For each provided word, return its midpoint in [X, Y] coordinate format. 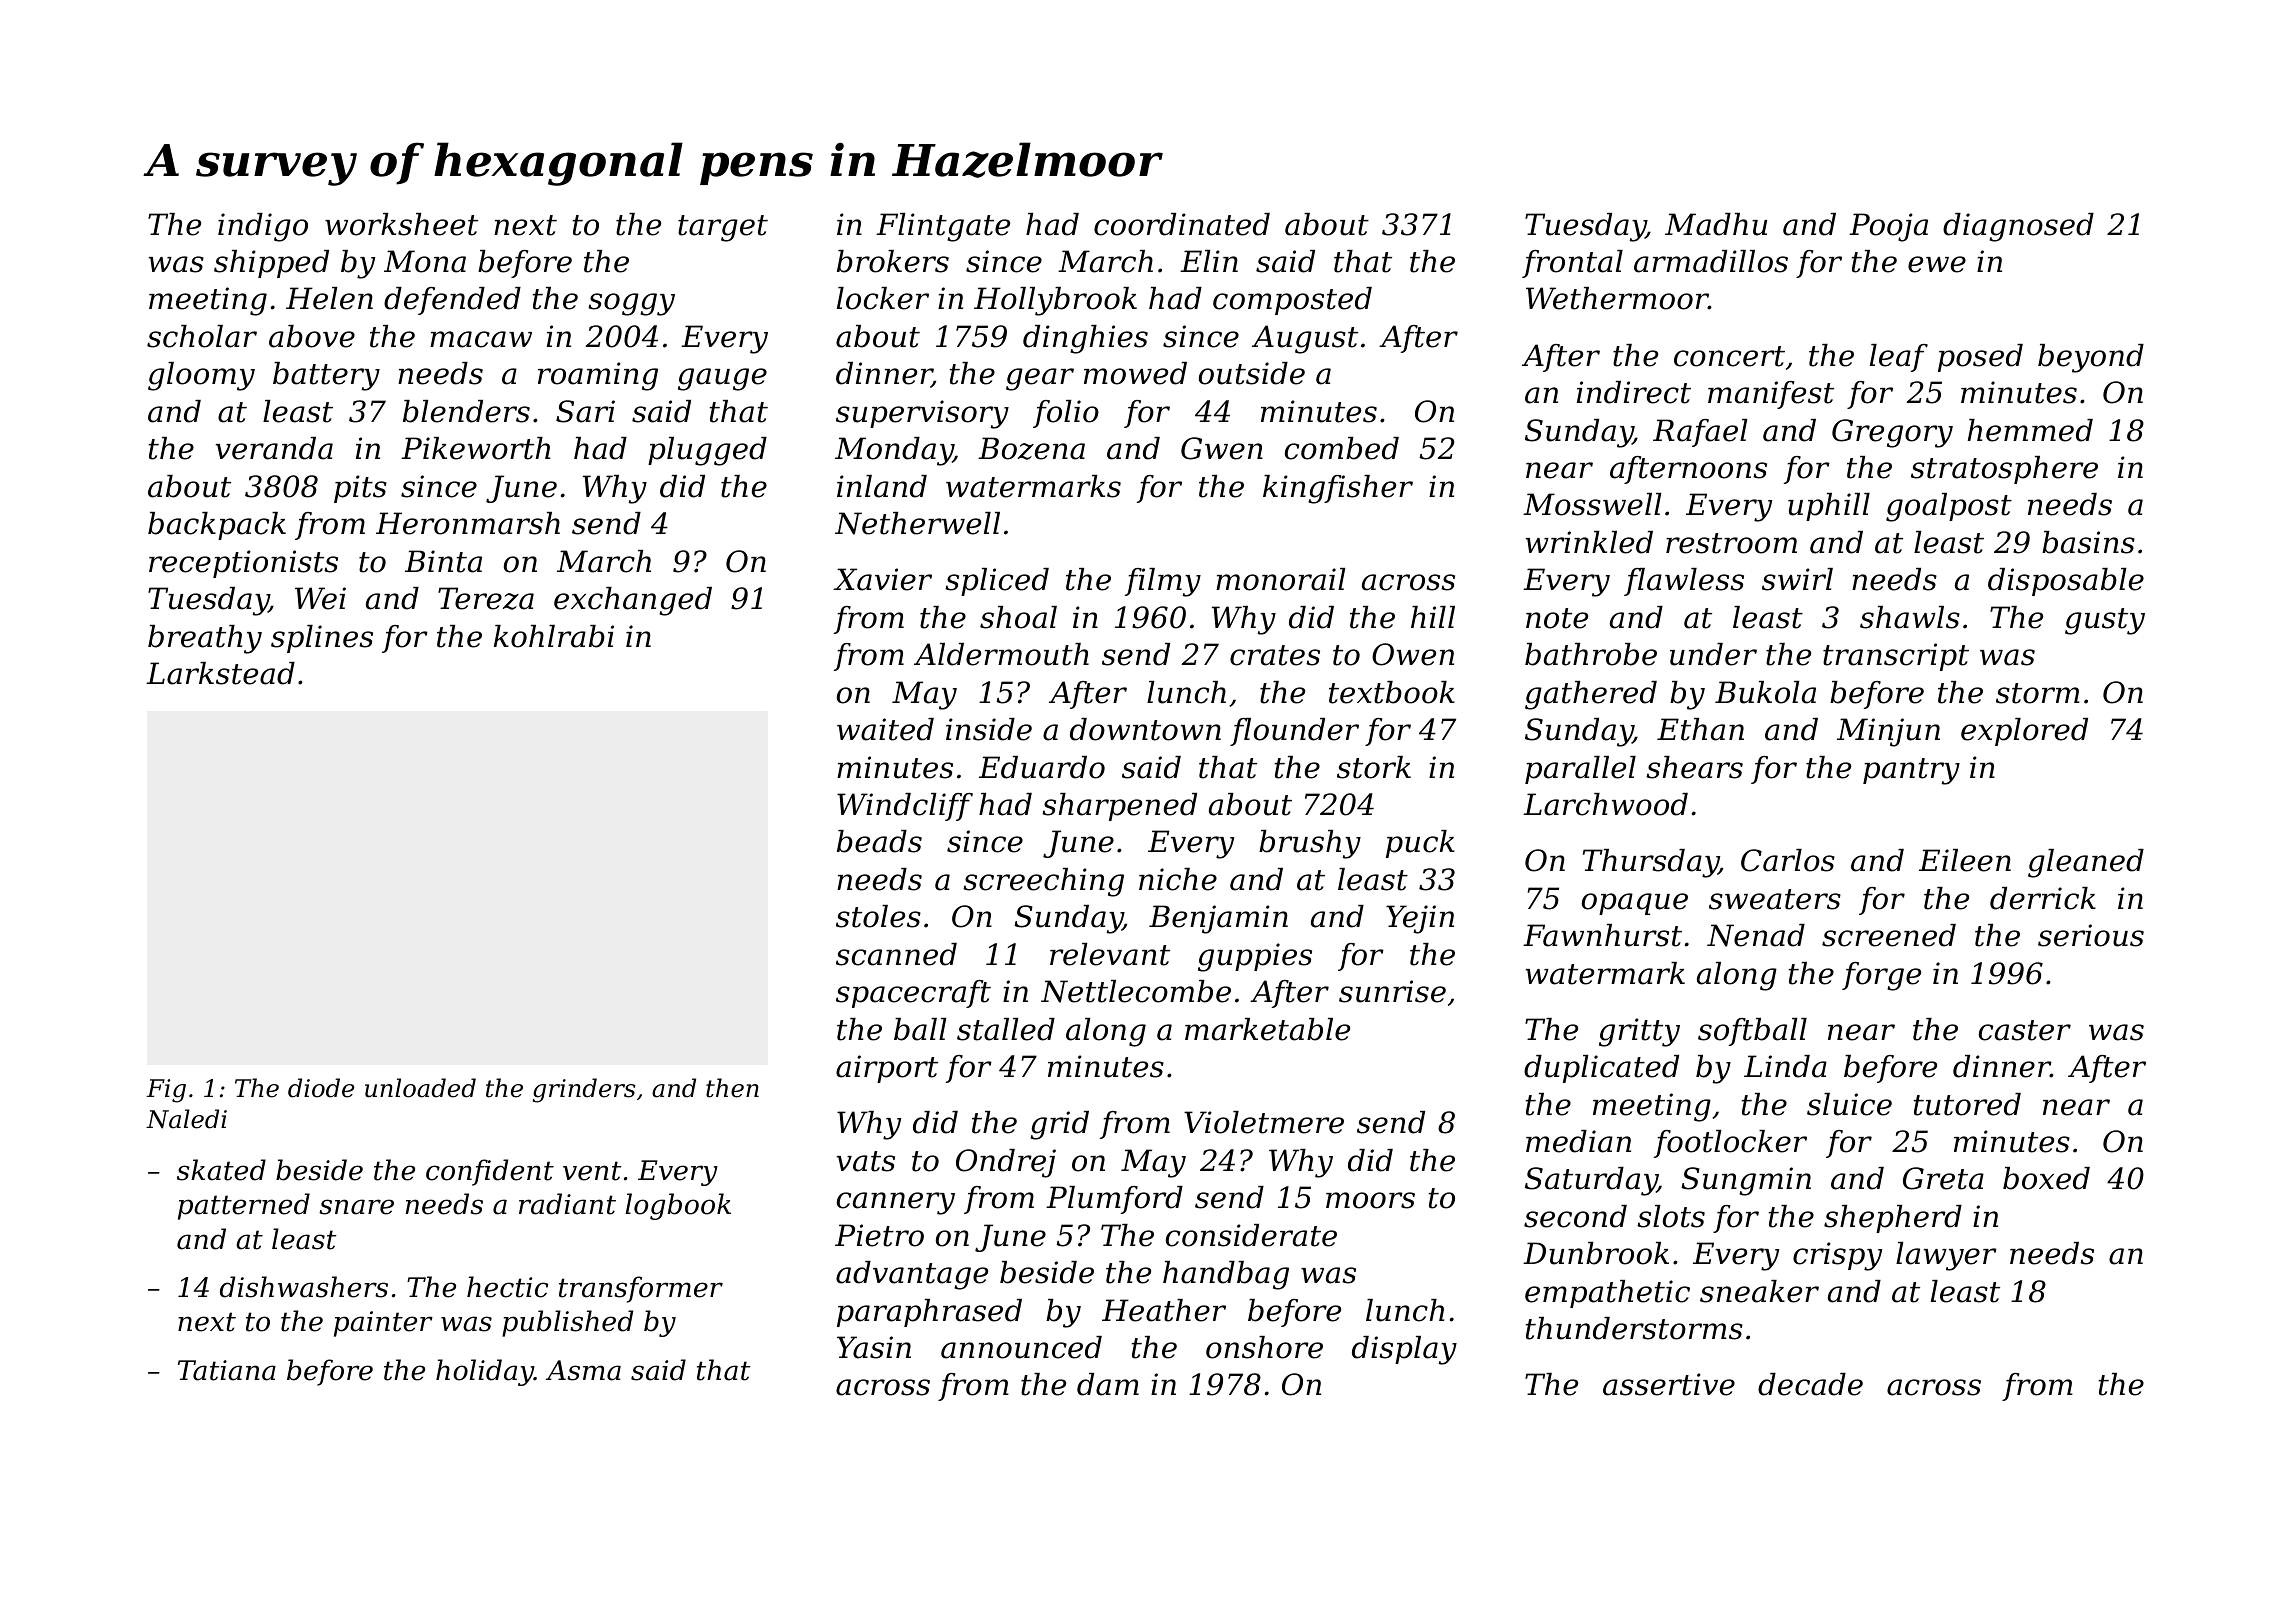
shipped [271, 264]
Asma [583, 1370]
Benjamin [1218, 919]
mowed [1135, 373]
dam [1108, 1384]
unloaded [420, 1088]
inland [882, 486]
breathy [205, 639]
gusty [2105, 621]
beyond [2091, 358]
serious [2091, 935]
